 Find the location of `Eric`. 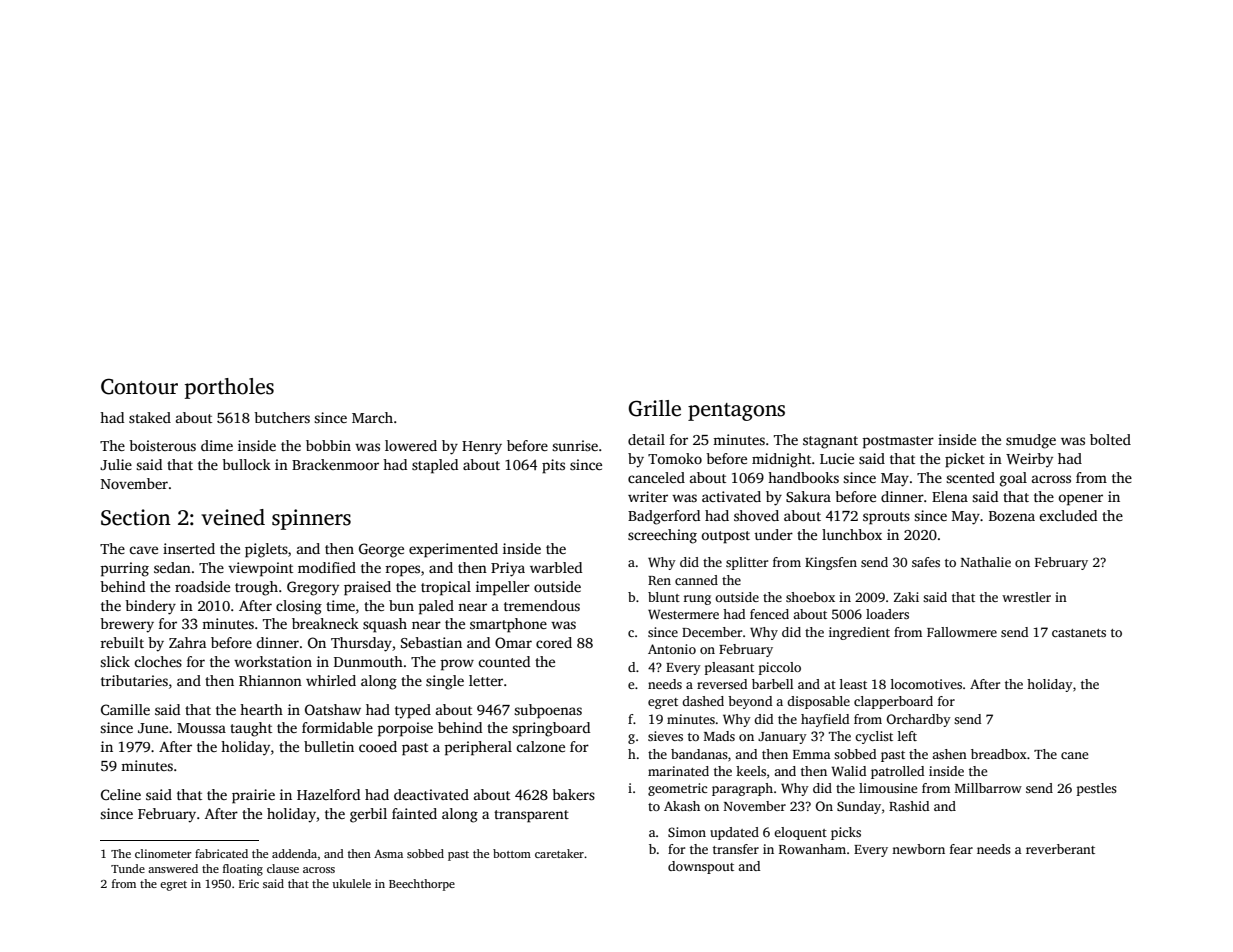

Eric is located at coordinates (249, 883).
